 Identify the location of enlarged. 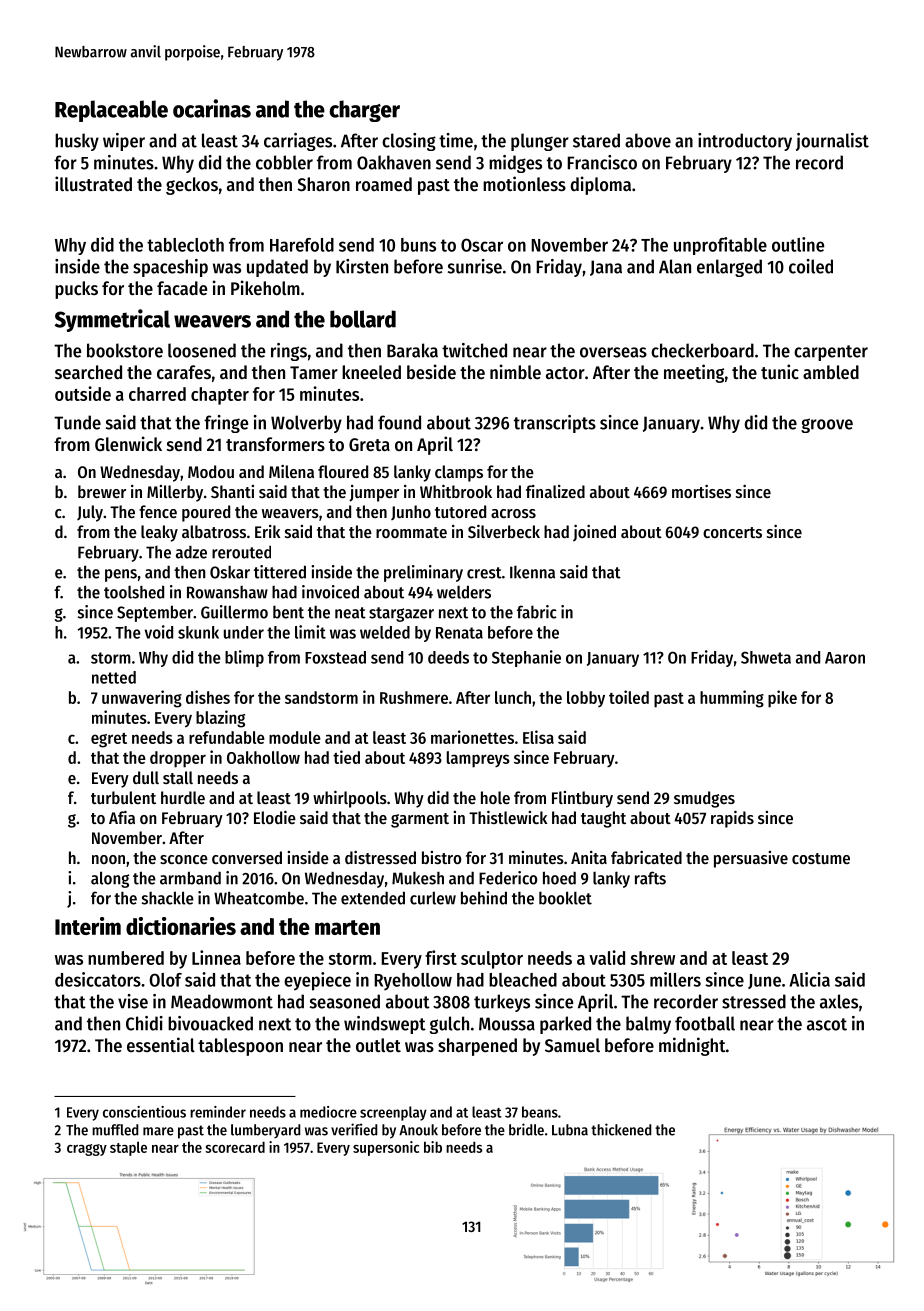
(729, 268).
